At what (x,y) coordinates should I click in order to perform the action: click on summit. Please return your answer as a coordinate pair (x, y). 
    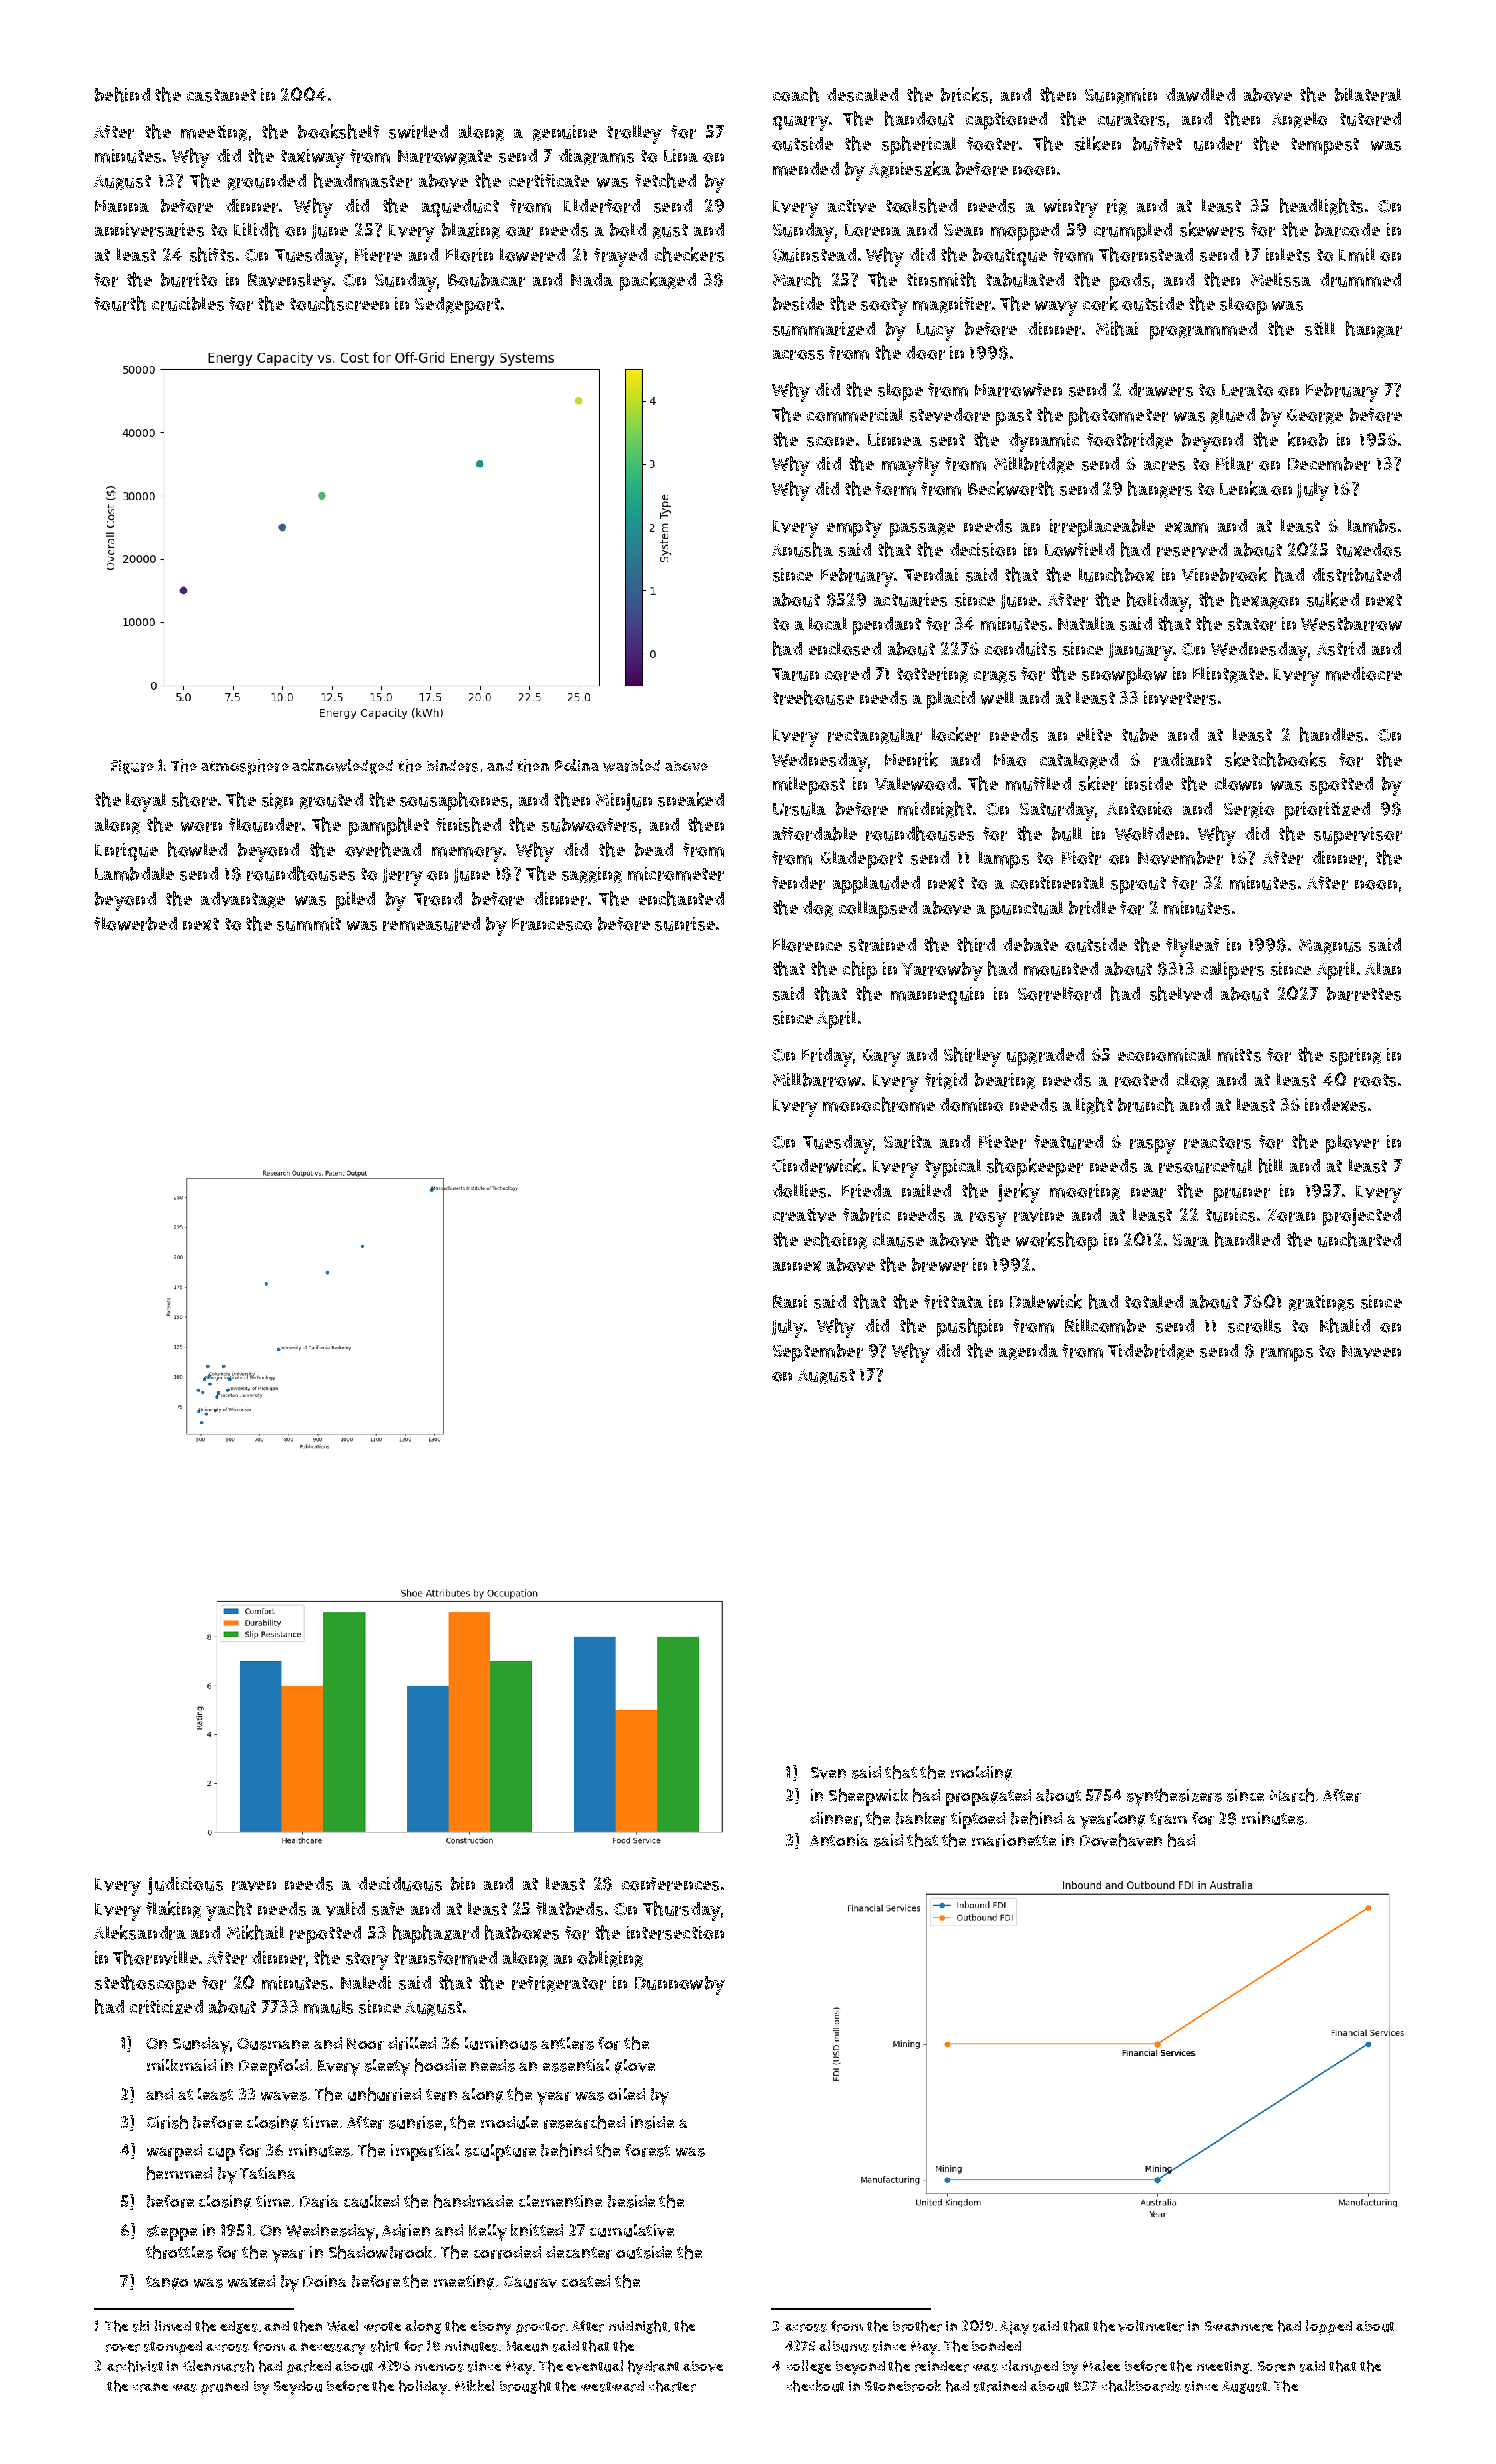
    Looking at the image, I should click on (309, 924).
